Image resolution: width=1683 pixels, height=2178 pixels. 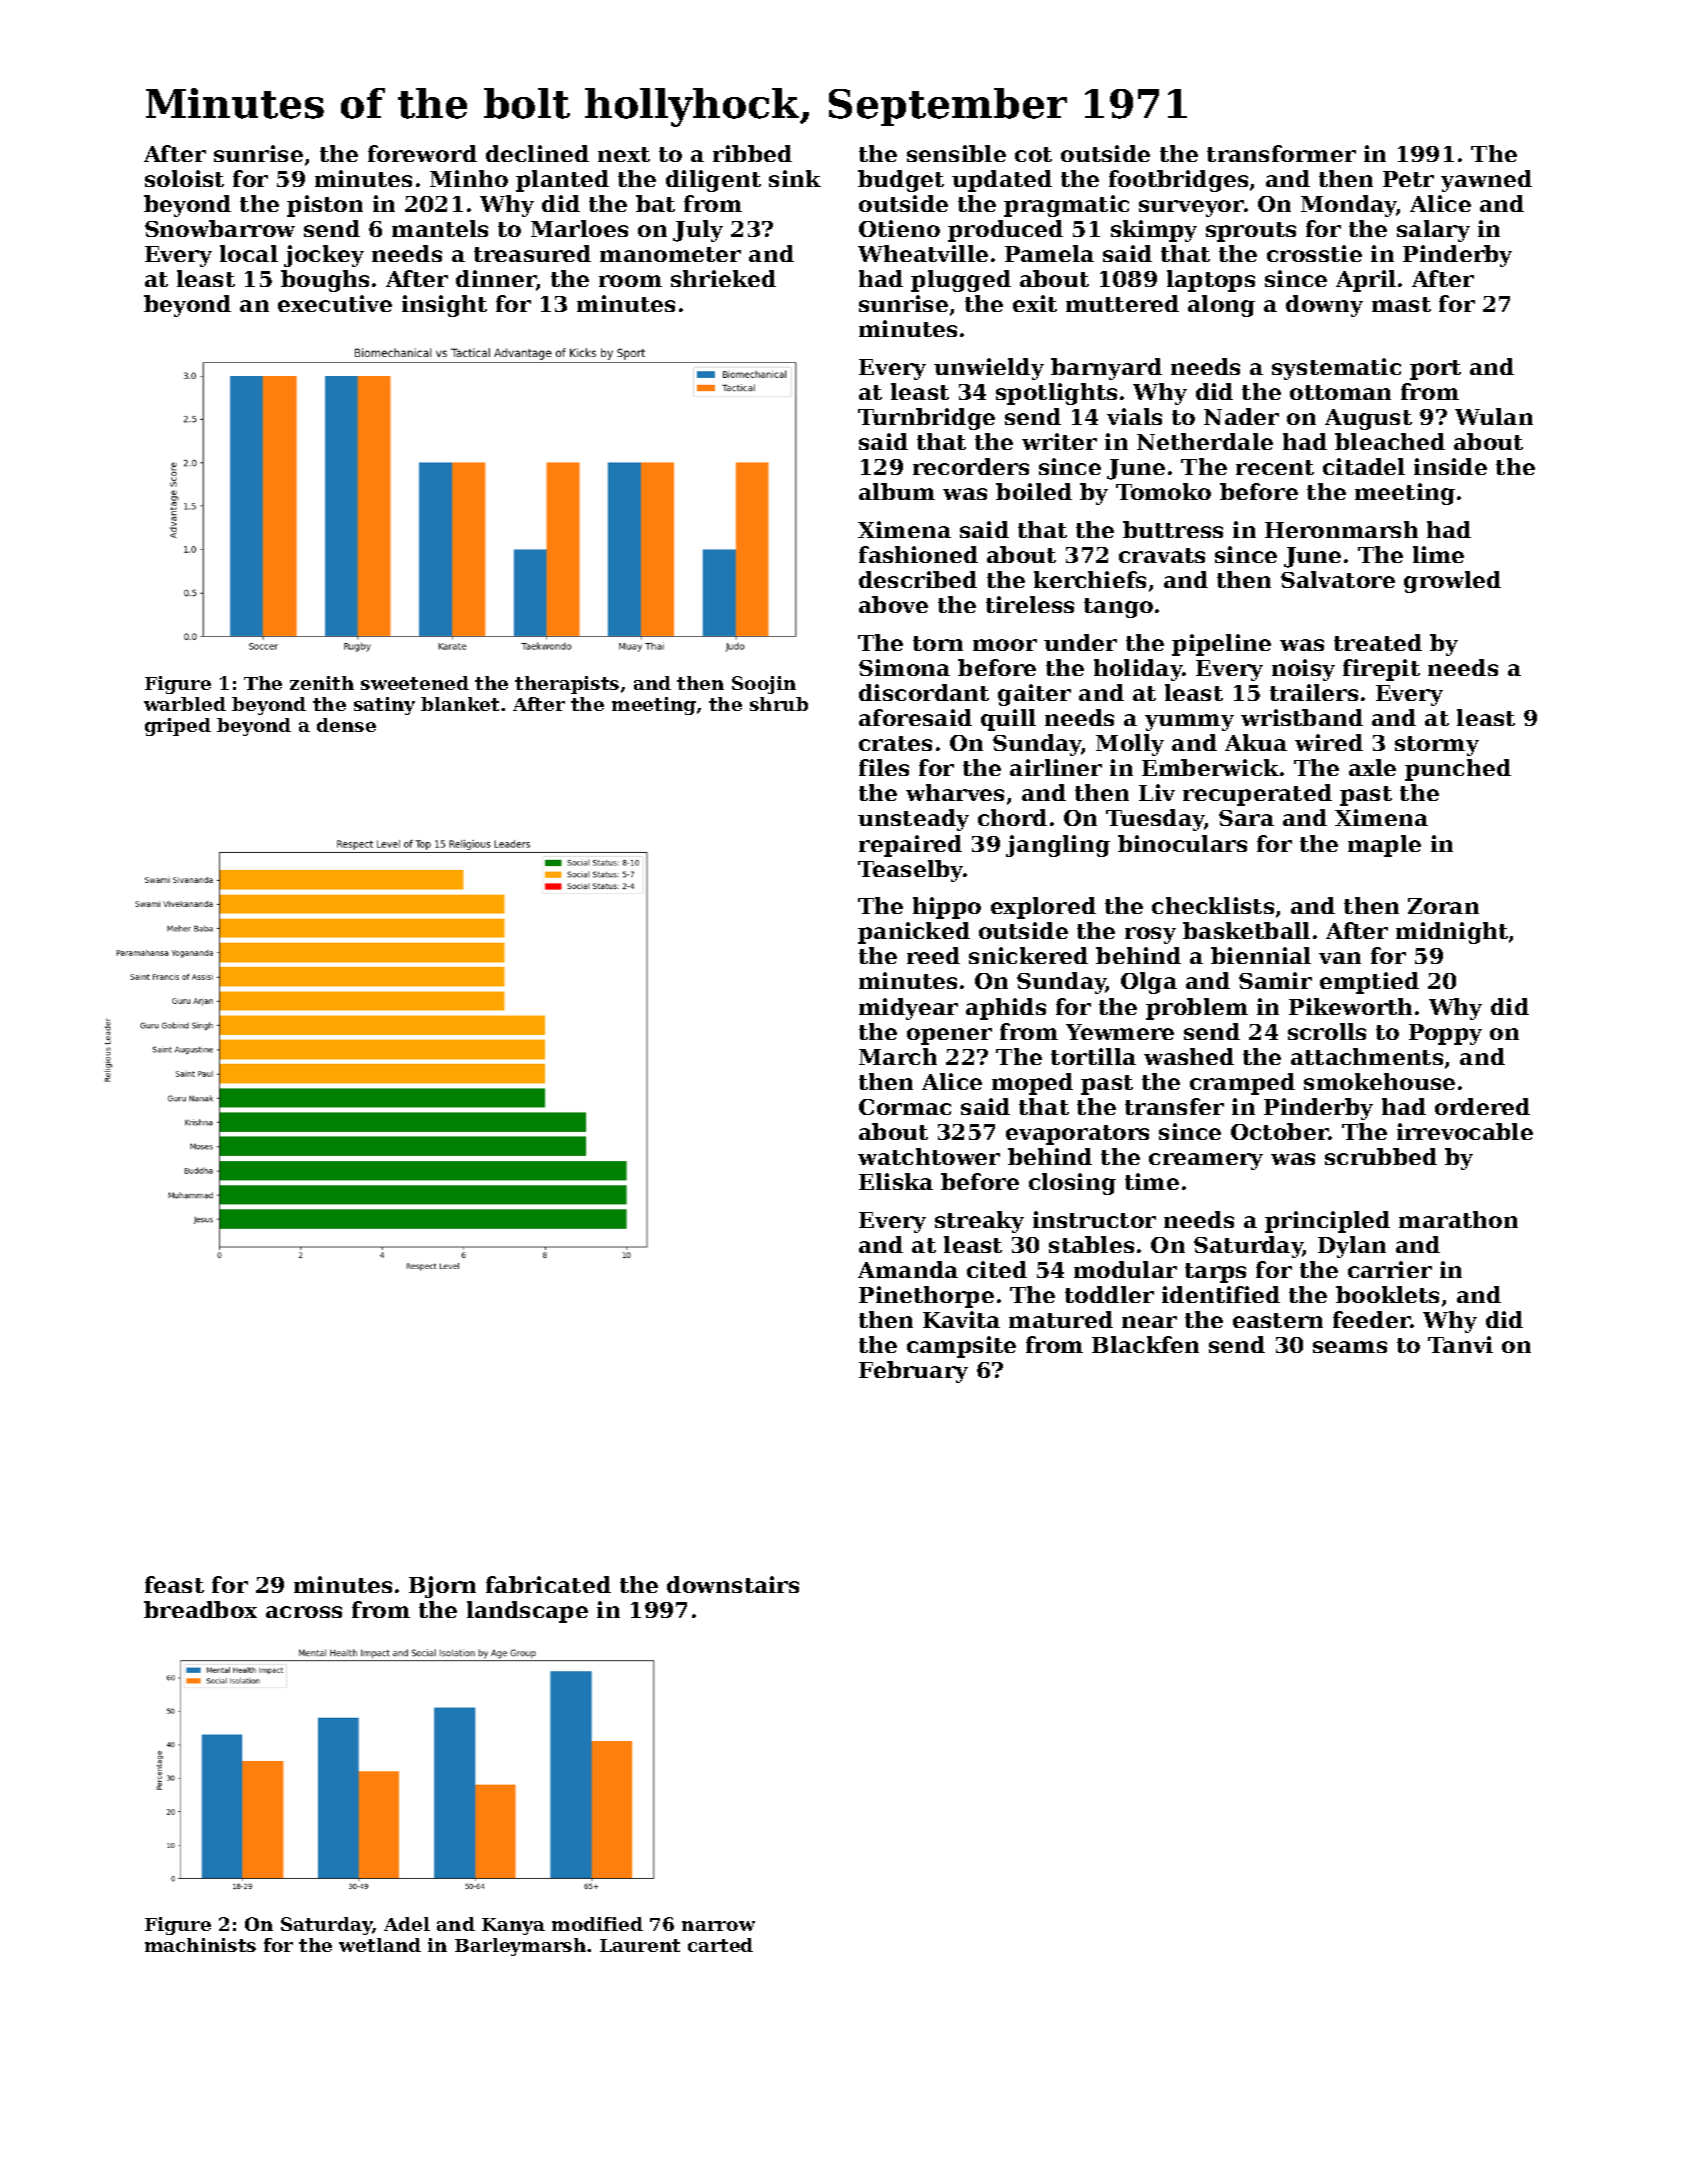 I want to click on midnight, so click(x=1452, y=933).
